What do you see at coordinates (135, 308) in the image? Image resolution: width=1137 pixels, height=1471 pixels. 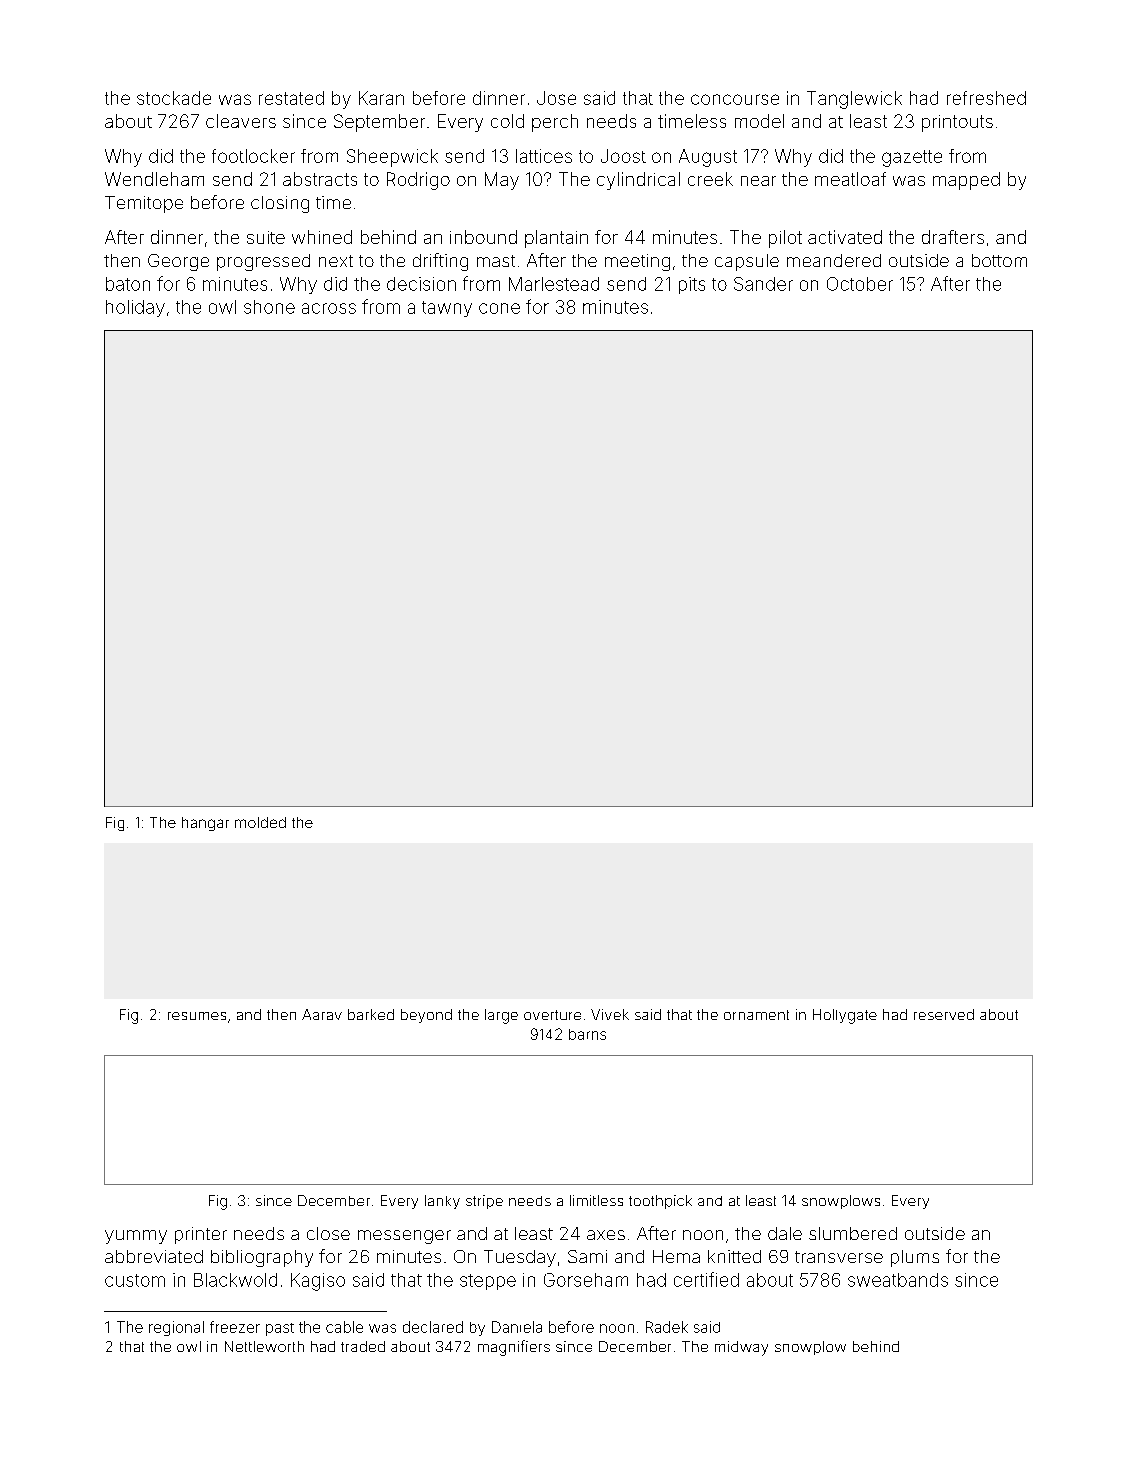 I see `holiday` at bounding box center [135, 308].
